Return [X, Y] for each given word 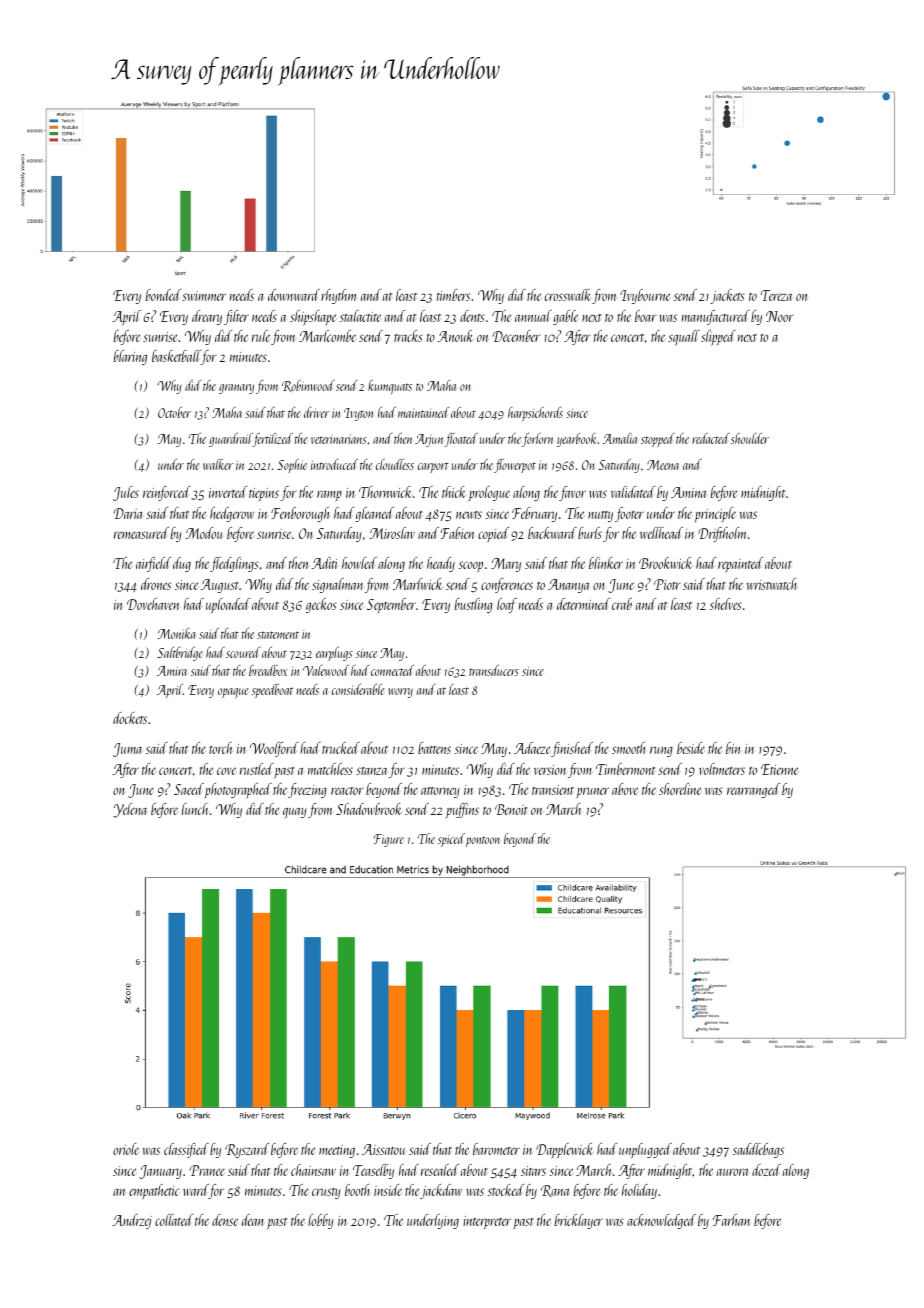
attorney [440, 792]
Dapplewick [564, 1151]
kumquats [390, 387]
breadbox [268, 670]
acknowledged [661, 1221]
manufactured [716, 317]
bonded [163, 295]
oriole [126, 1149]
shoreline [680, 789]
